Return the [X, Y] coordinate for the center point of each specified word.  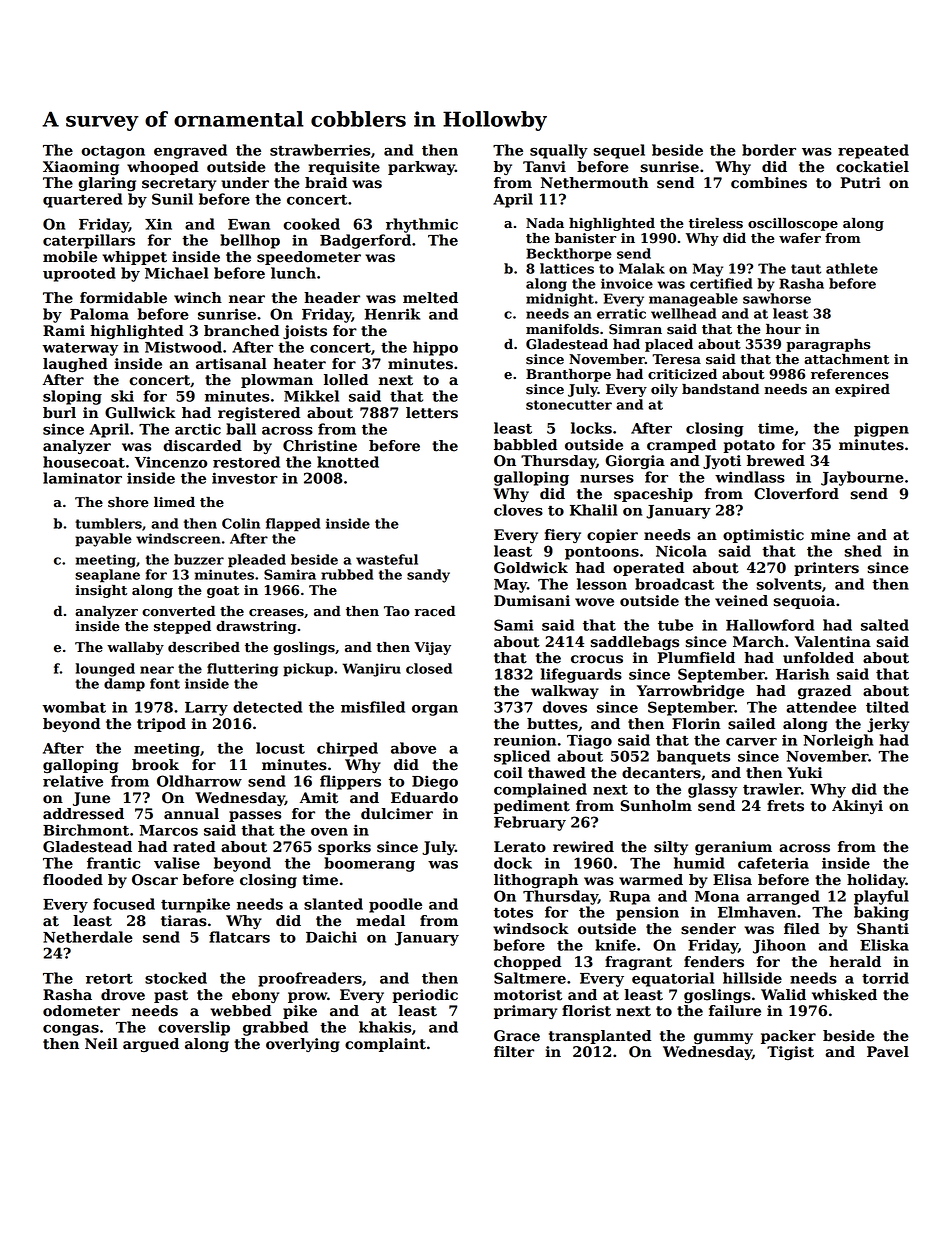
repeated [873, 151]
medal [380, 921]
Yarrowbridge [690, 692]
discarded [202, 446]
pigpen [881, 429]
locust [280, 748]
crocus [597, 659]
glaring [107, 184]
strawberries [320, 150]
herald [855, 962]
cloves [518, 510]
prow [307, 997]
